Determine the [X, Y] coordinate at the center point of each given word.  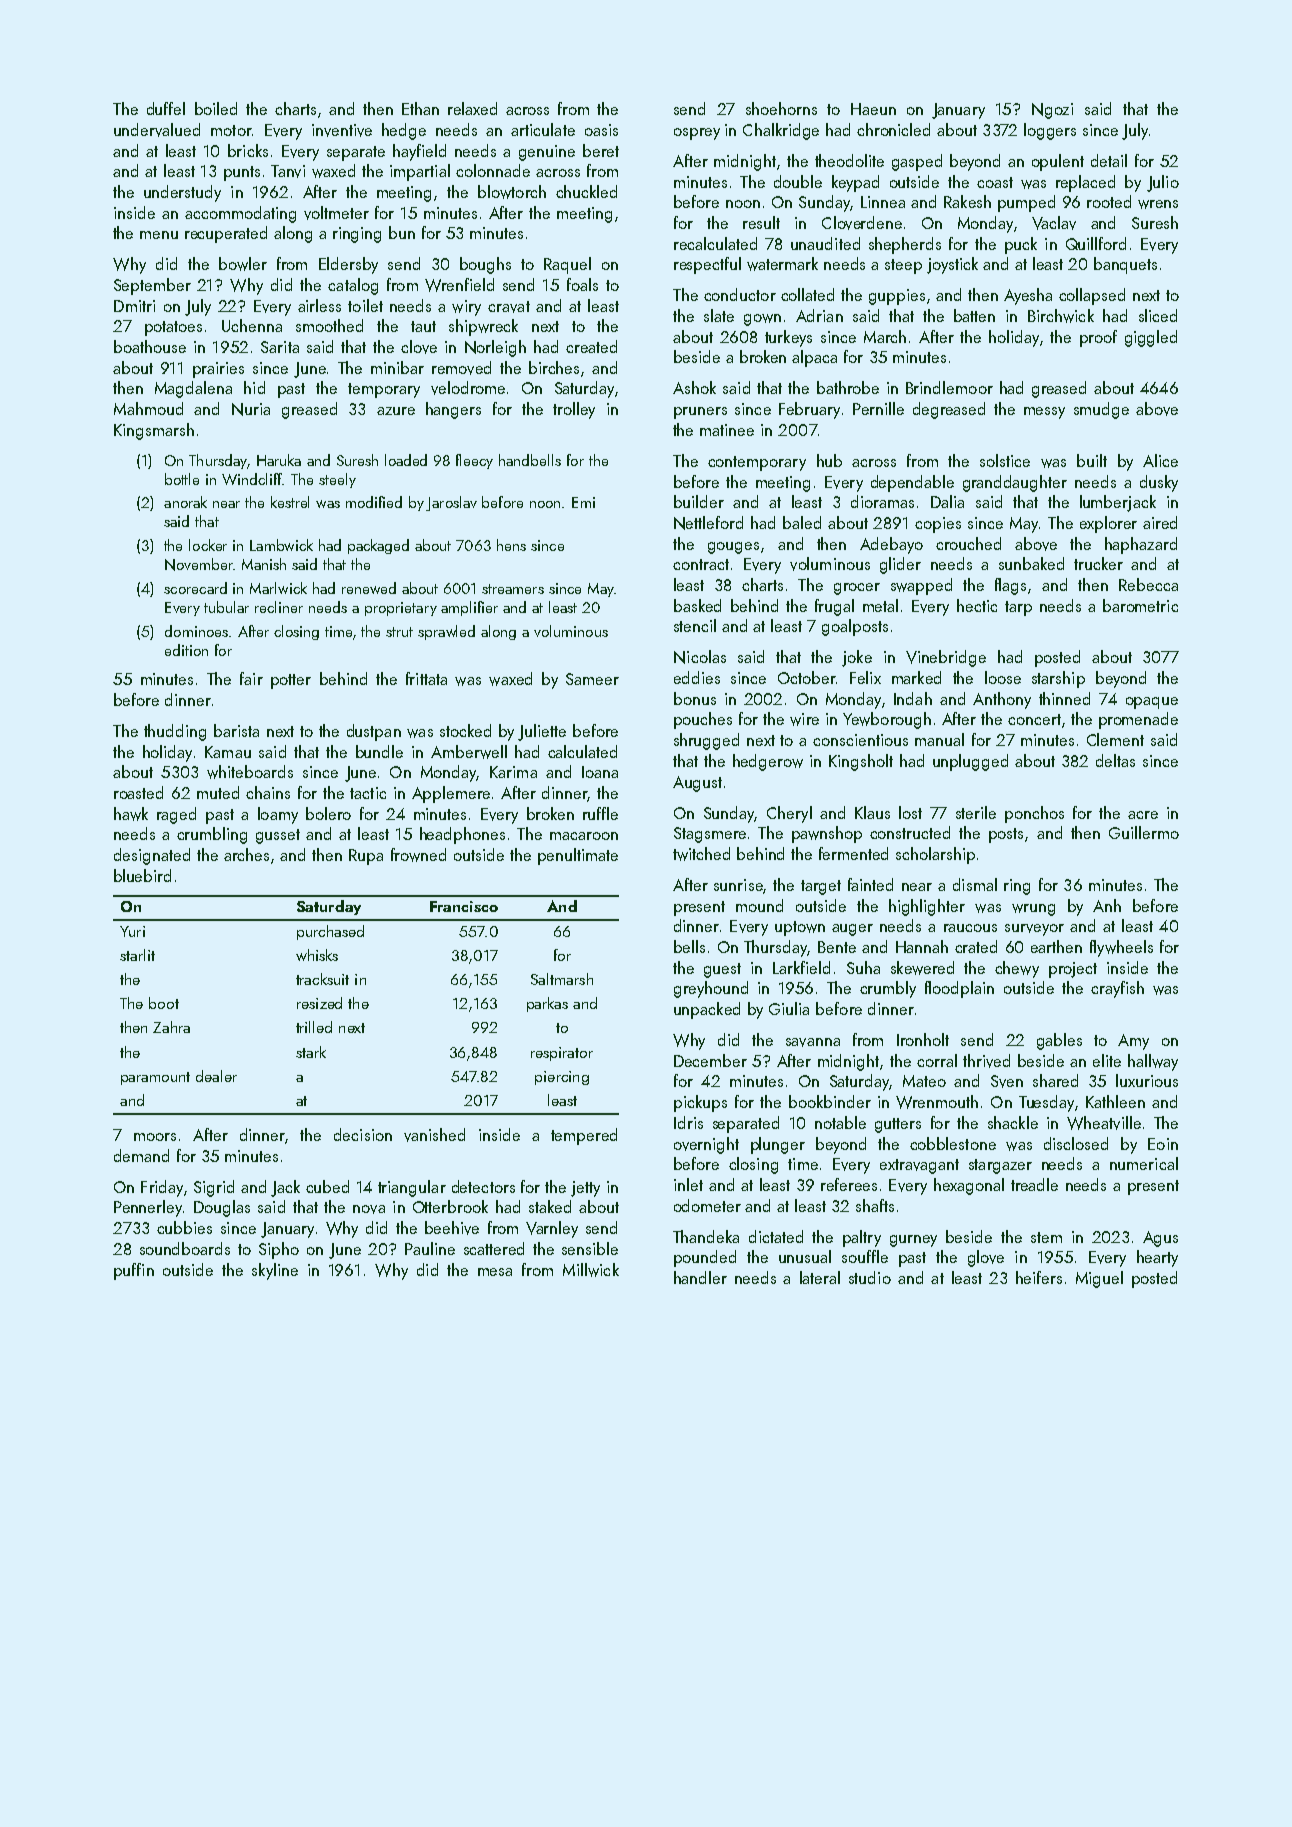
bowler [243, 264]
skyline [275, 1271]
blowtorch [512, 192]
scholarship [935, 855]
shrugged [706, 741]
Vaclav [1054, 223]
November [199, 564]
